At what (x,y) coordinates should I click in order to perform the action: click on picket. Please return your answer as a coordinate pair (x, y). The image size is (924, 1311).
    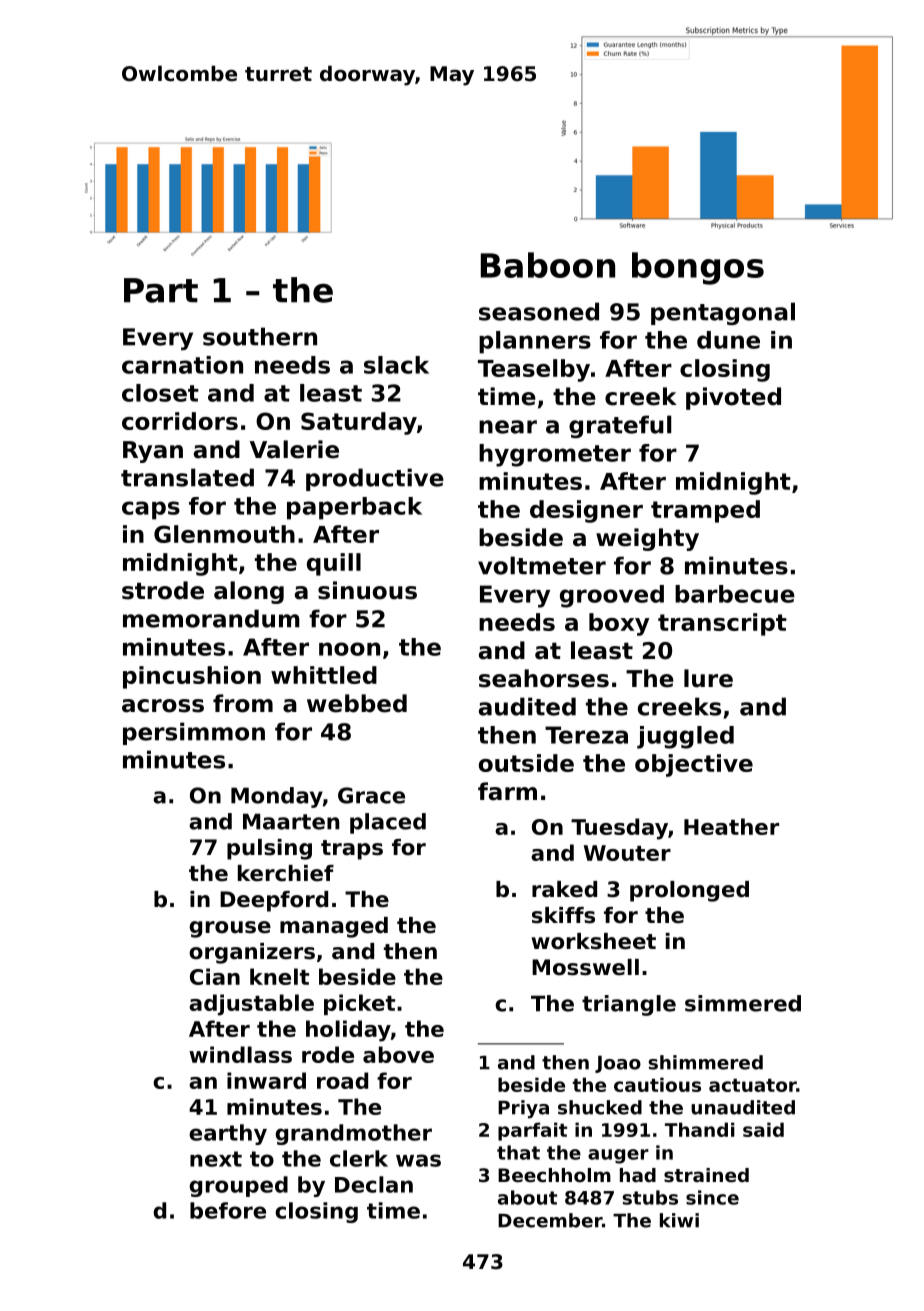
    Looking at the image, I should click on (359, 1004).
